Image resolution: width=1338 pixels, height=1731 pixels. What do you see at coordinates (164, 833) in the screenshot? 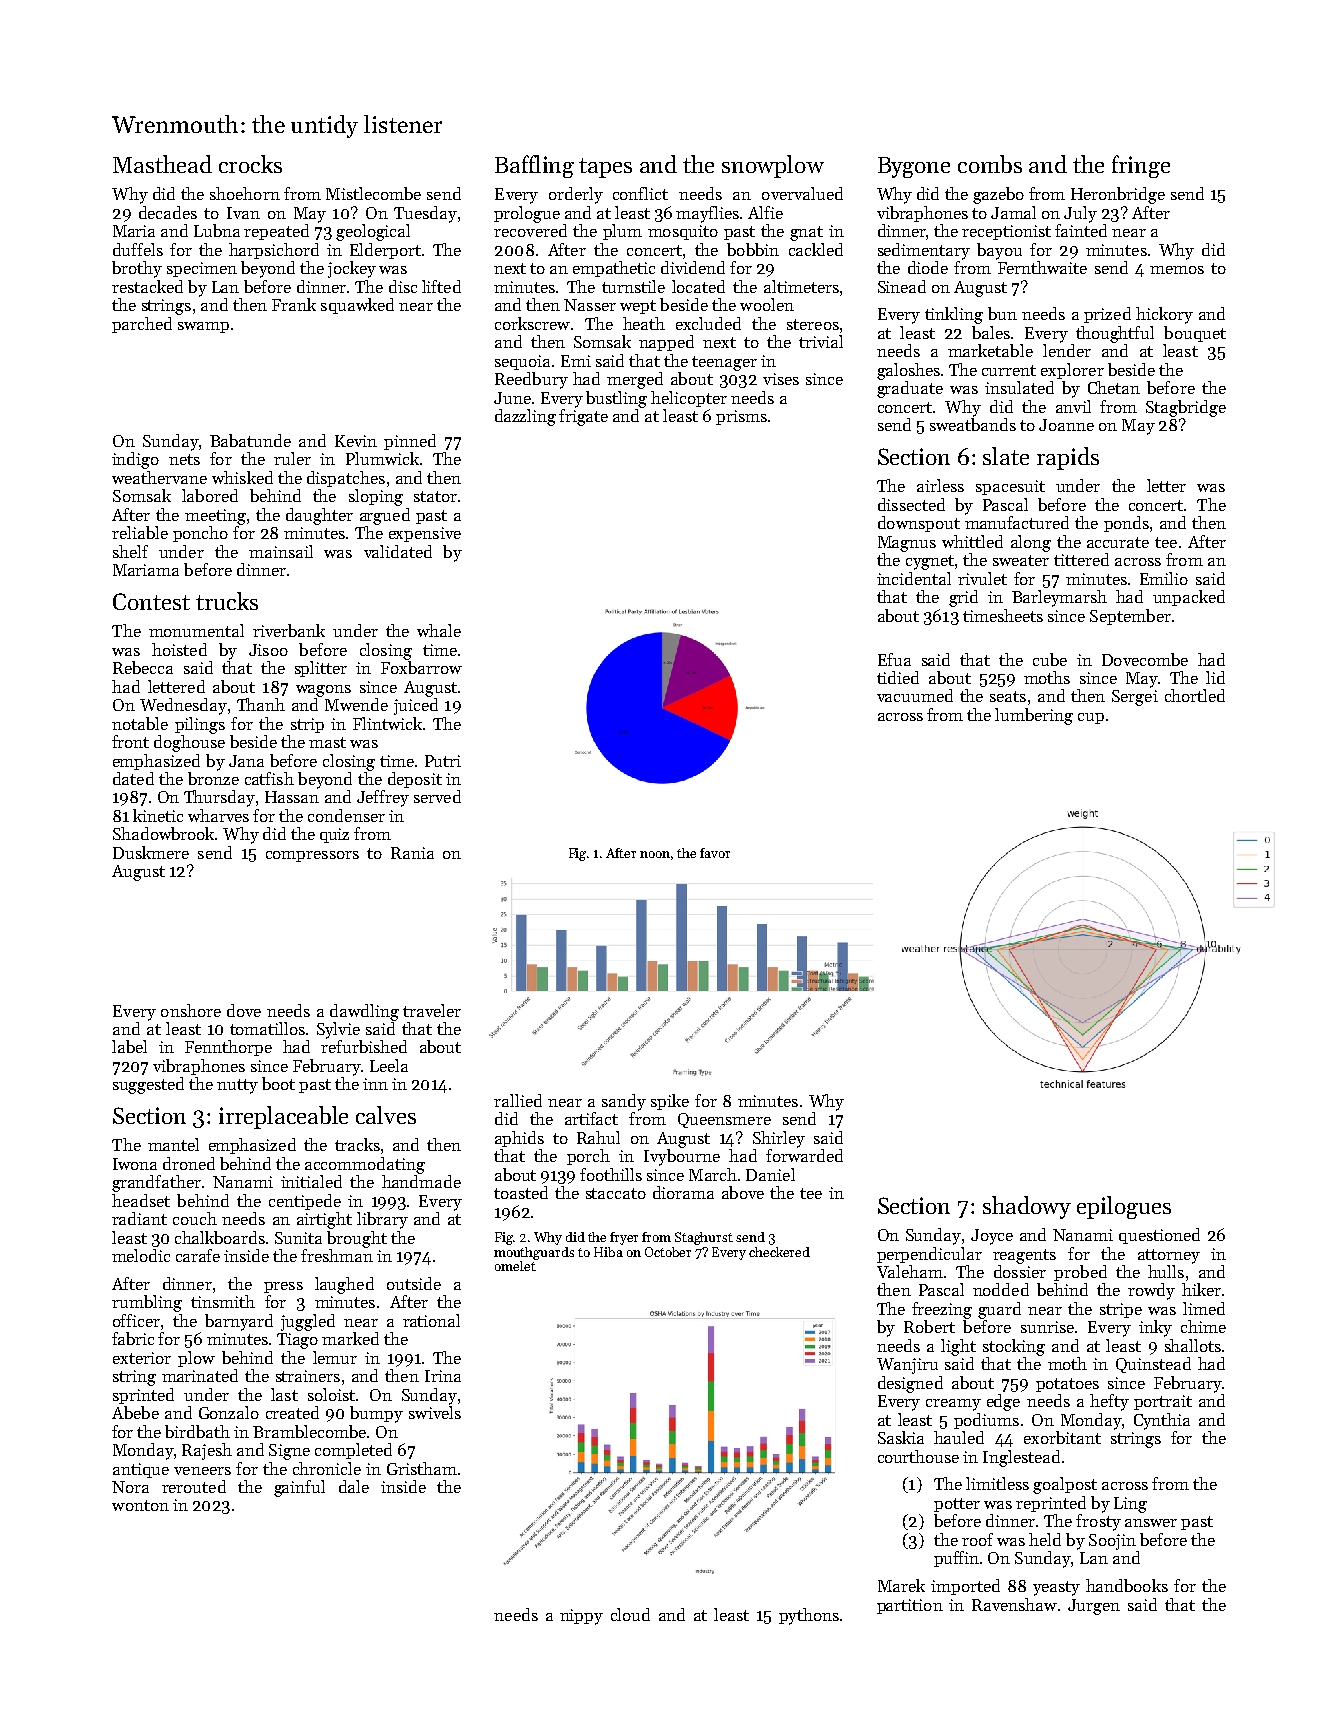
I see `Shadowbrook` at bounding box center [164, 833].
